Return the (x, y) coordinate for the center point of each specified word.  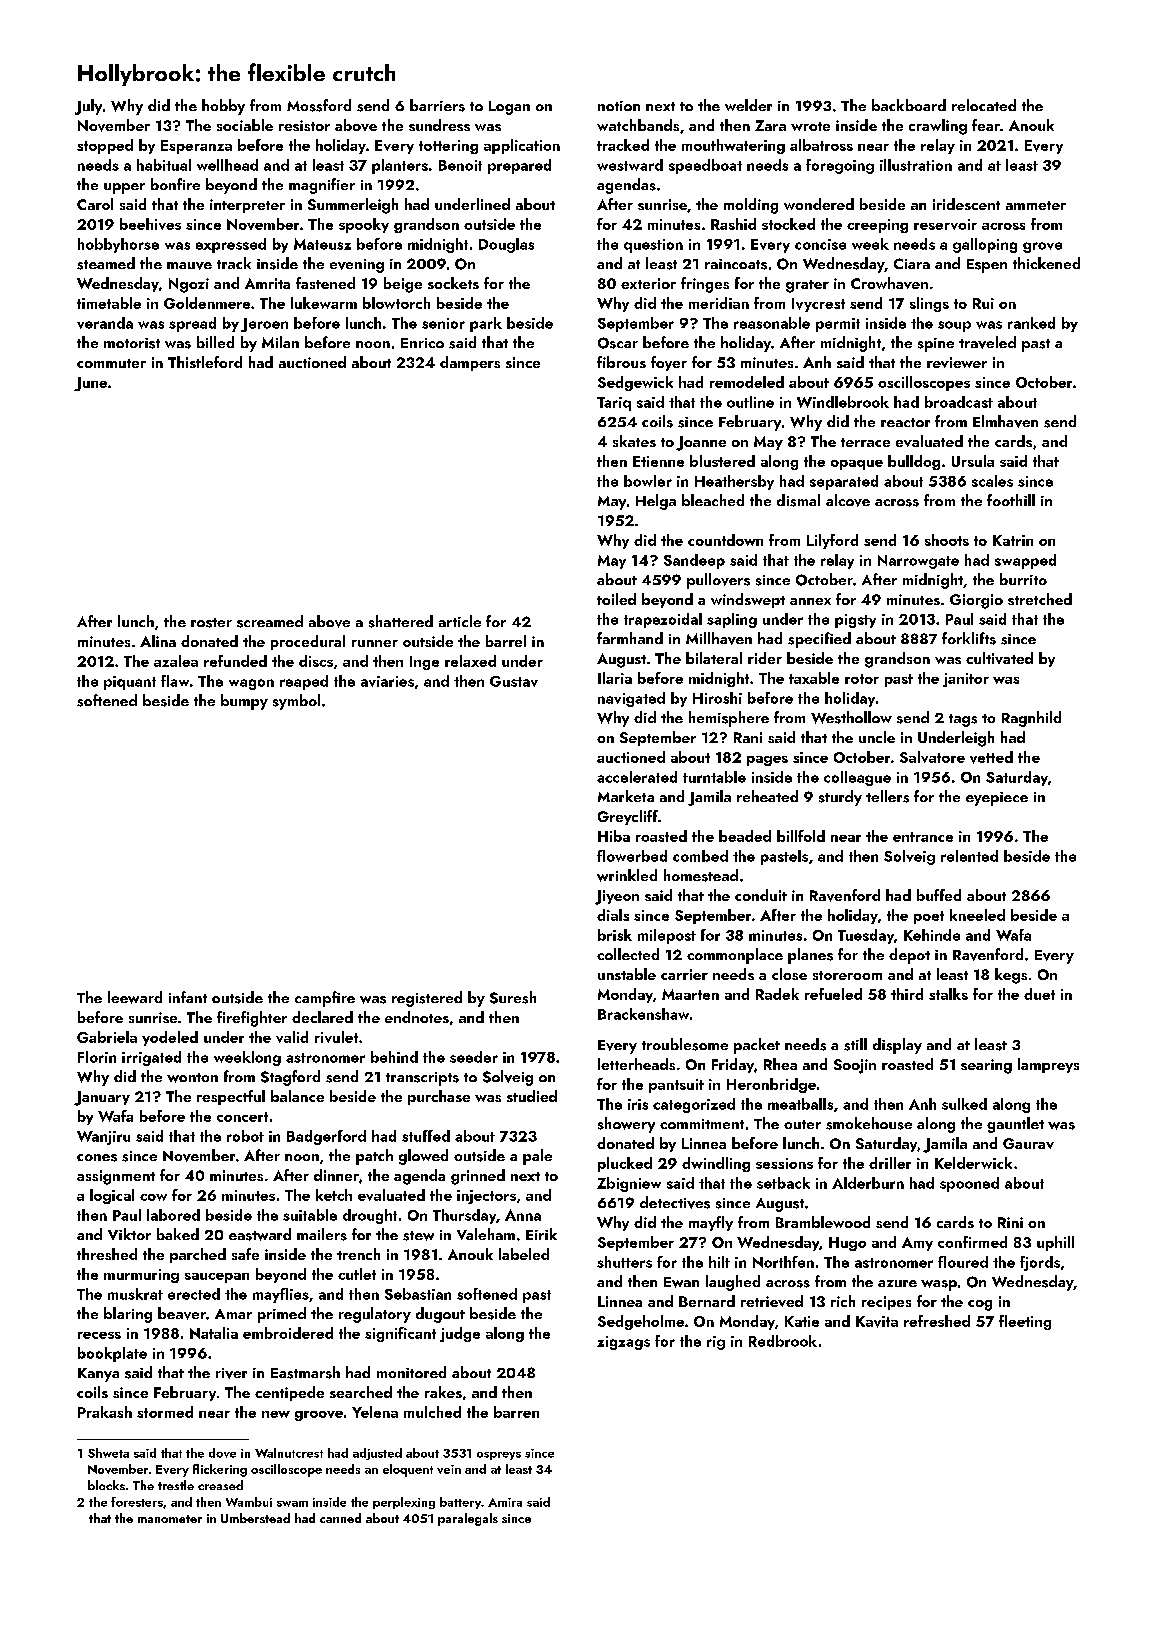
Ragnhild (1031, 719)
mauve (189, 266)
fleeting (1025, 1322)
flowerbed (632, 856)
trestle (176, 1485)
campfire (325, 999)
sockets (453, 283)
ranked (1031, 323)
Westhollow (851, 717)
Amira (505, 1502)
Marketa (626, 796)
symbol (296, 702)
